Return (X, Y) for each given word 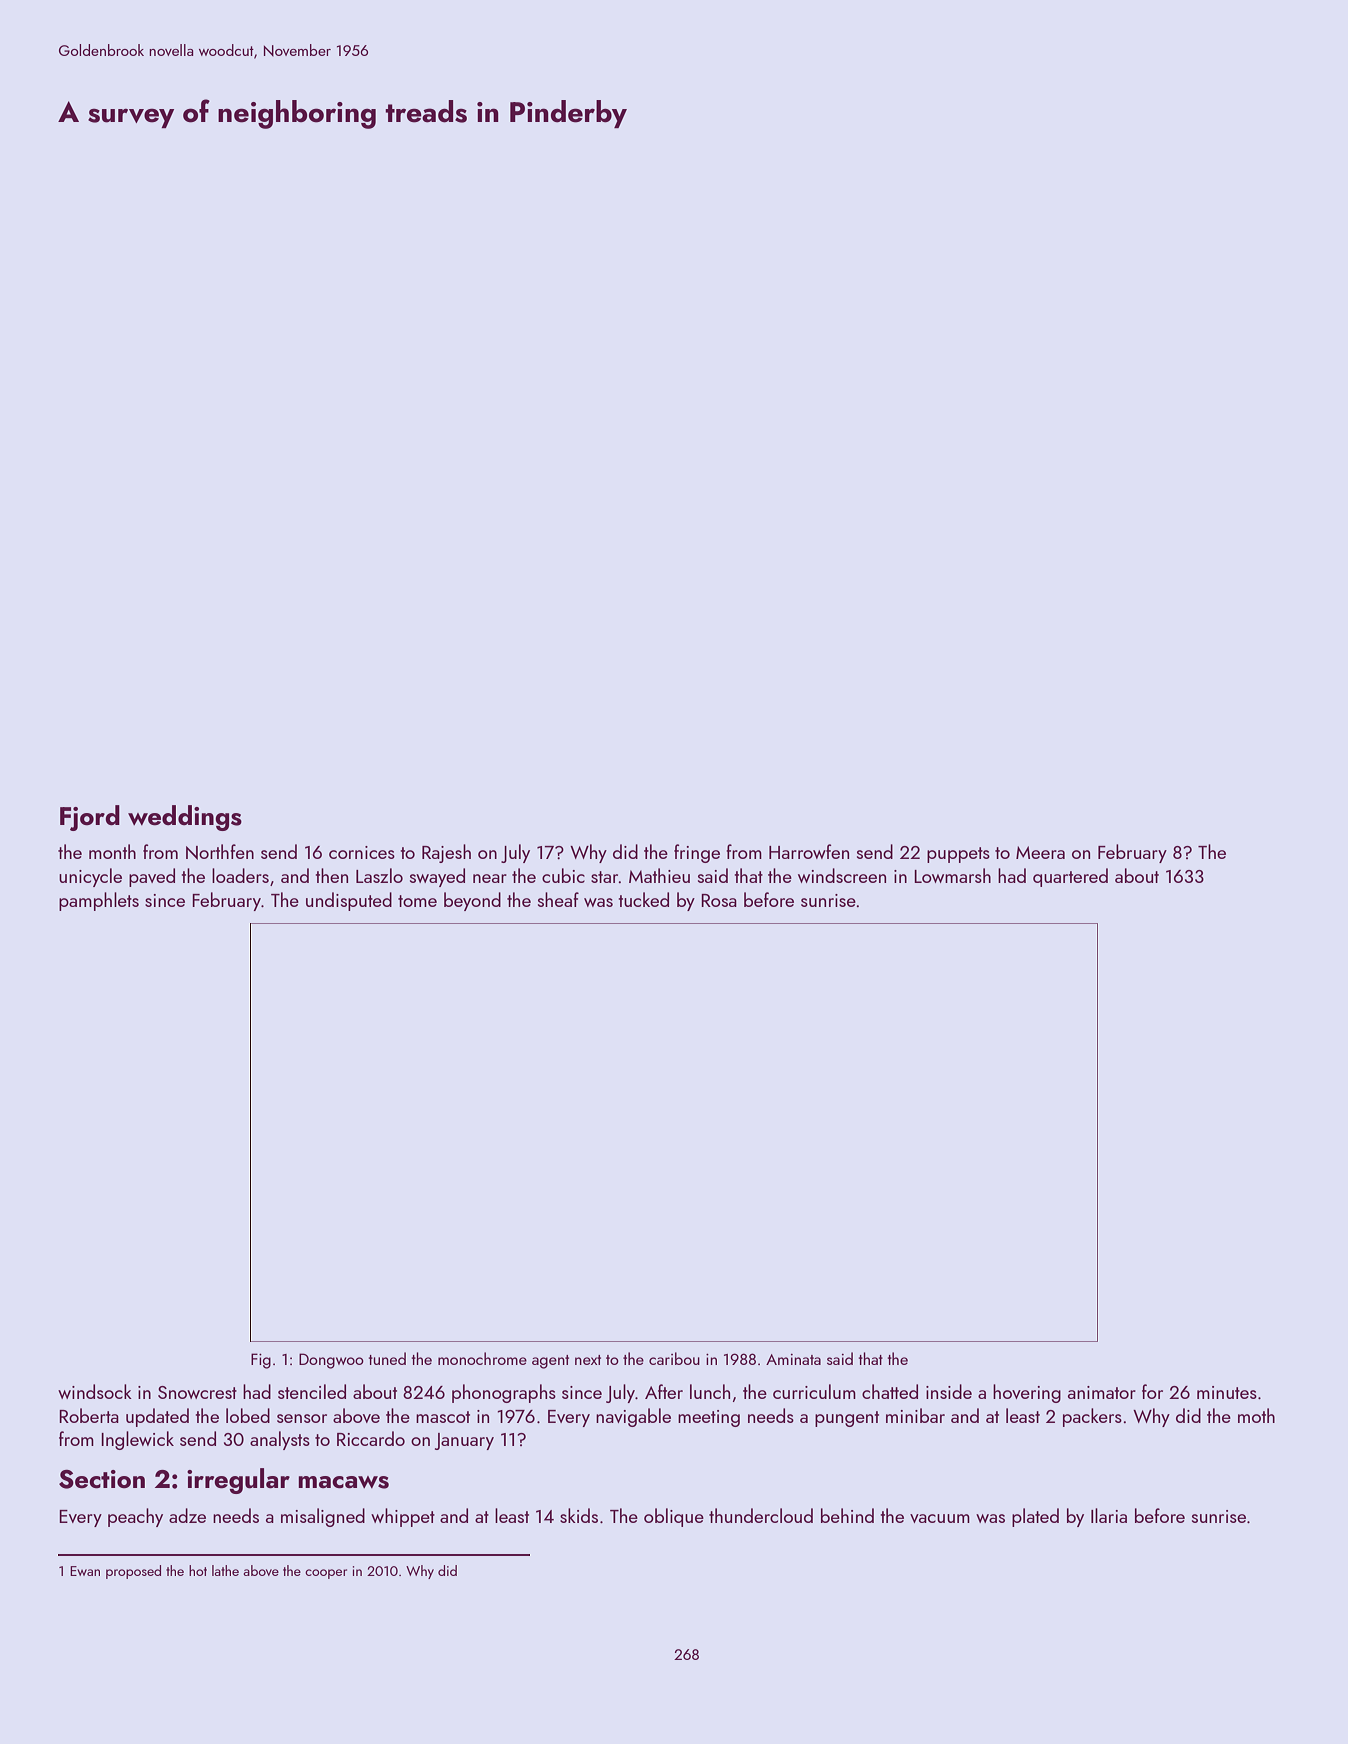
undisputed (349, 901)
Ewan (85, 1571)
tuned (387, 1358)
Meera (1040, 852)
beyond (472, 901)
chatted (890, 1391)
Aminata (793, 1359)
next (588, 1360)
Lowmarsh (952, 875)
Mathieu (659, 875)
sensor (302, 1418)
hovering (1027, 1393)
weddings (185, 818)
